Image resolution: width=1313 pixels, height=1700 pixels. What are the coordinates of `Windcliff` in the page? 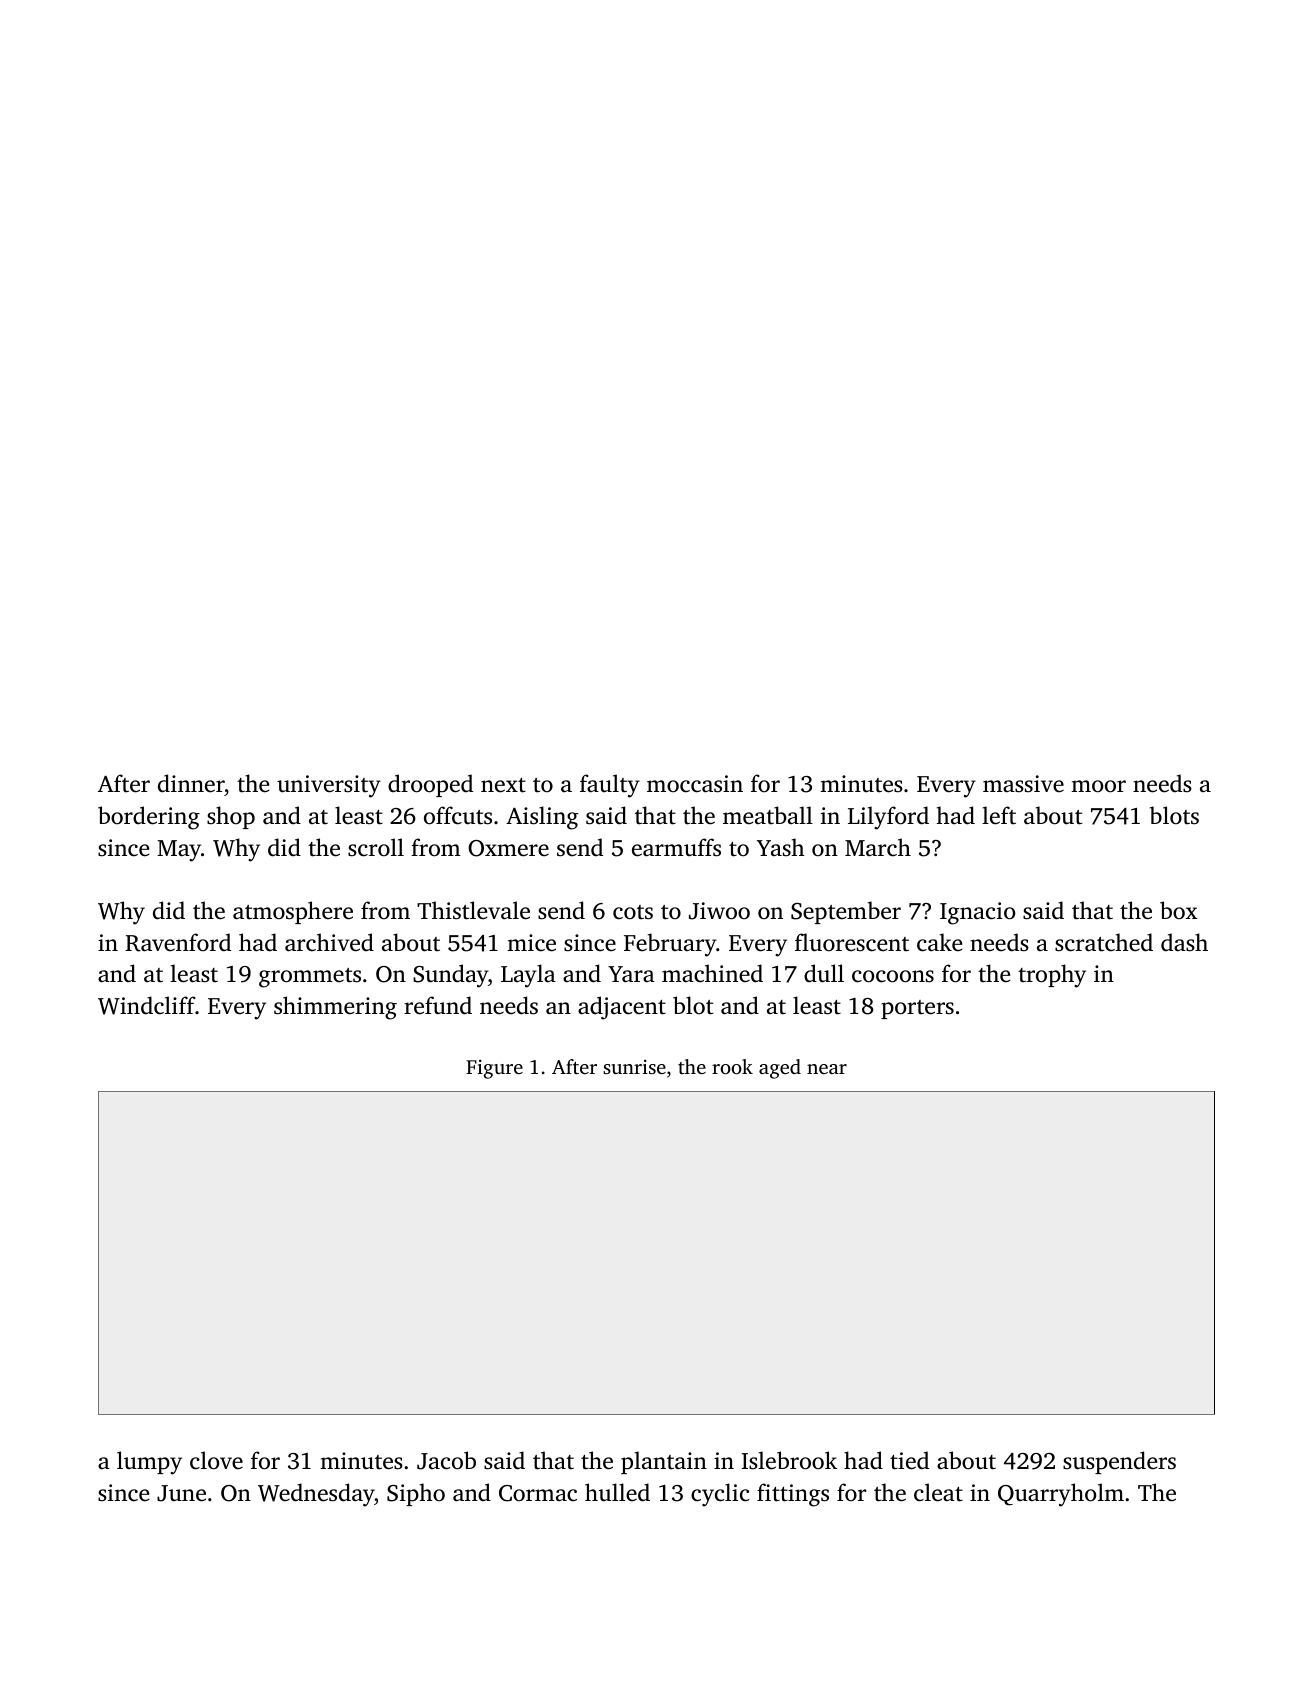 It's located at (146, 1005).
